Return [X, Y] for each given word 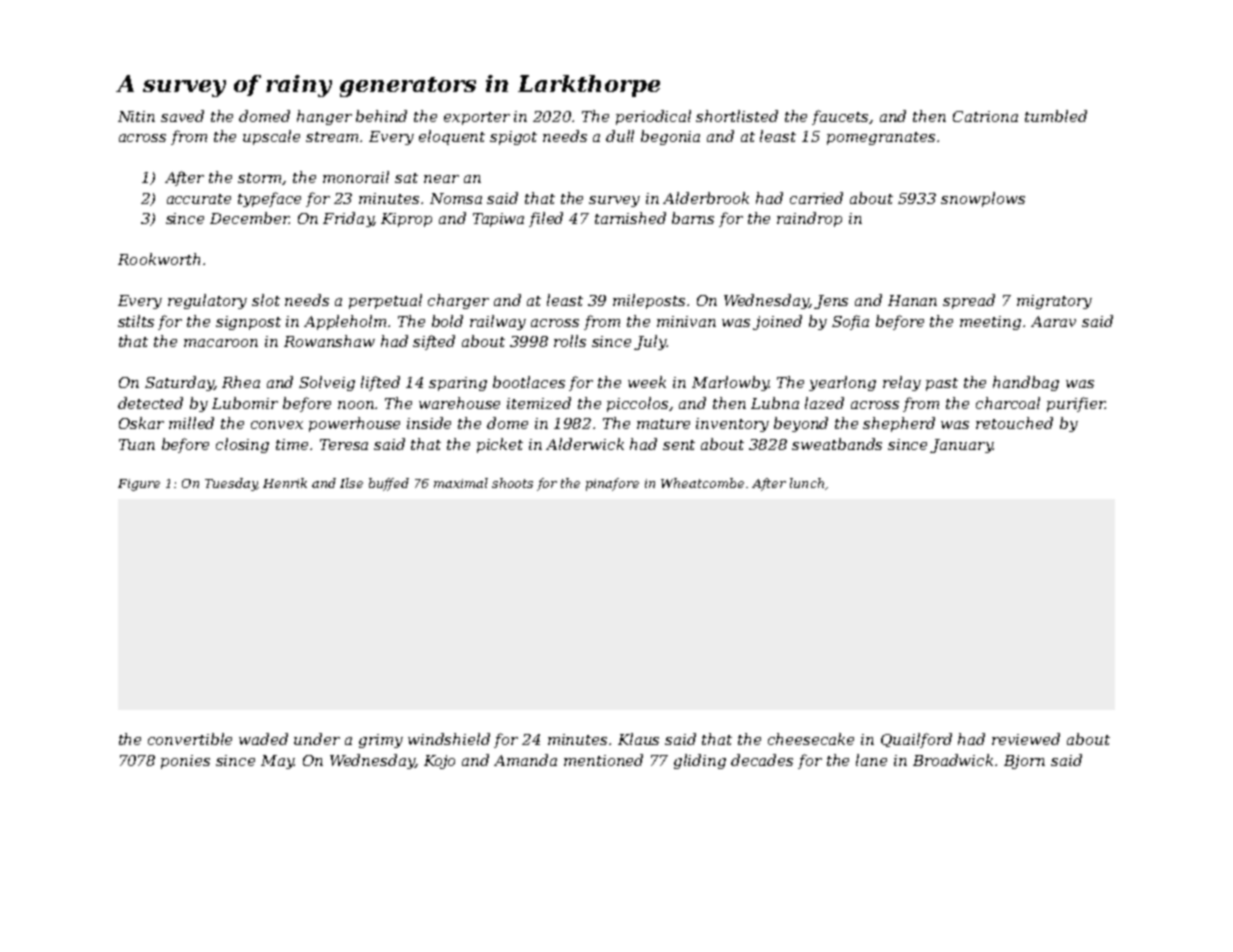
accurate [199, 199]
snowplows [983, 199]
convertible [190, 739]
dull [620, 136]
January [961, 446]
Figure [139, 485]
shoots [512, 483]
